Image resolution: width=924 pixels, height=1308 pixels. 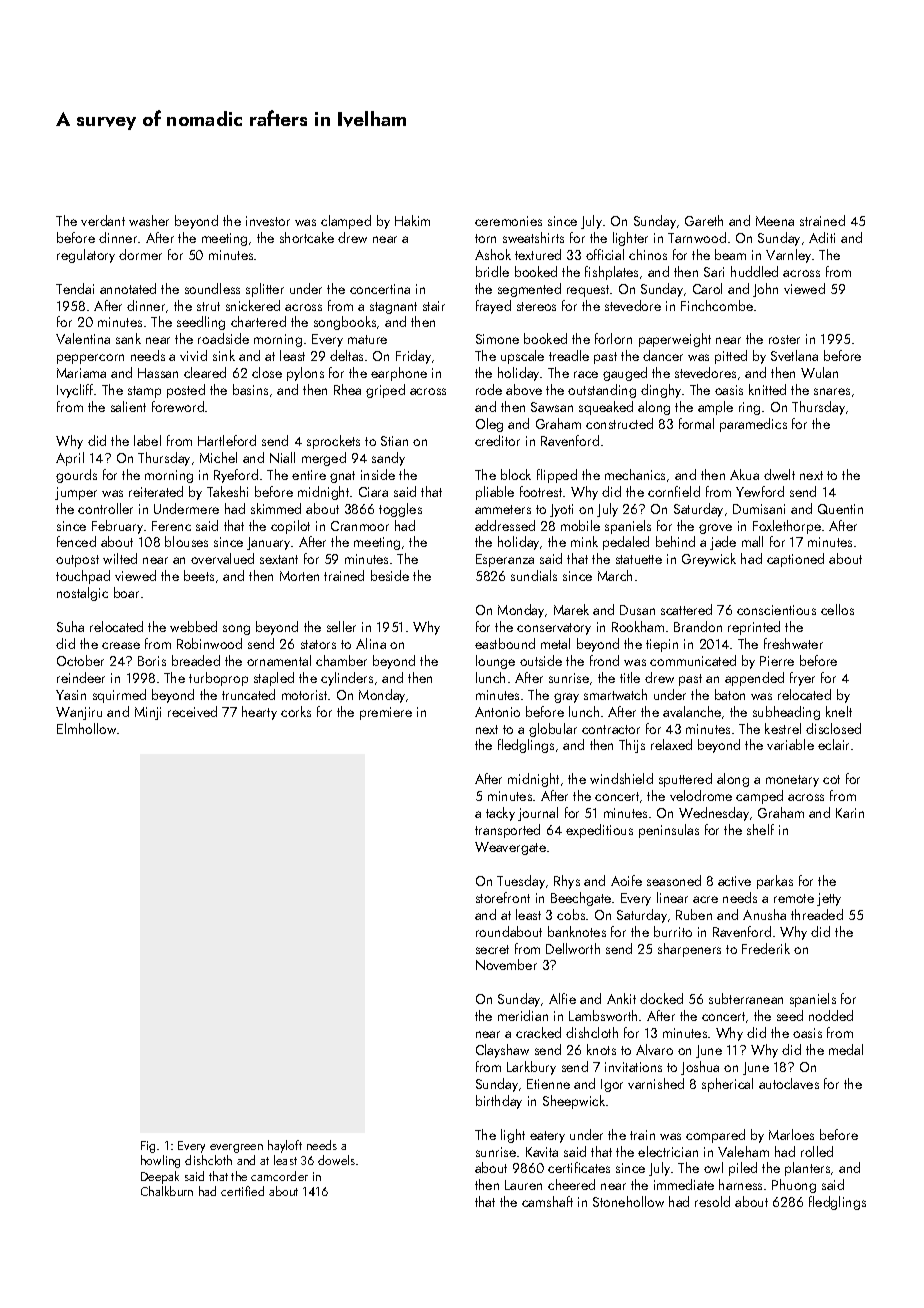 What do you see at coordinates (126, 592) in the screenshot?
I see `boar` at bounding box center [126, 592].
